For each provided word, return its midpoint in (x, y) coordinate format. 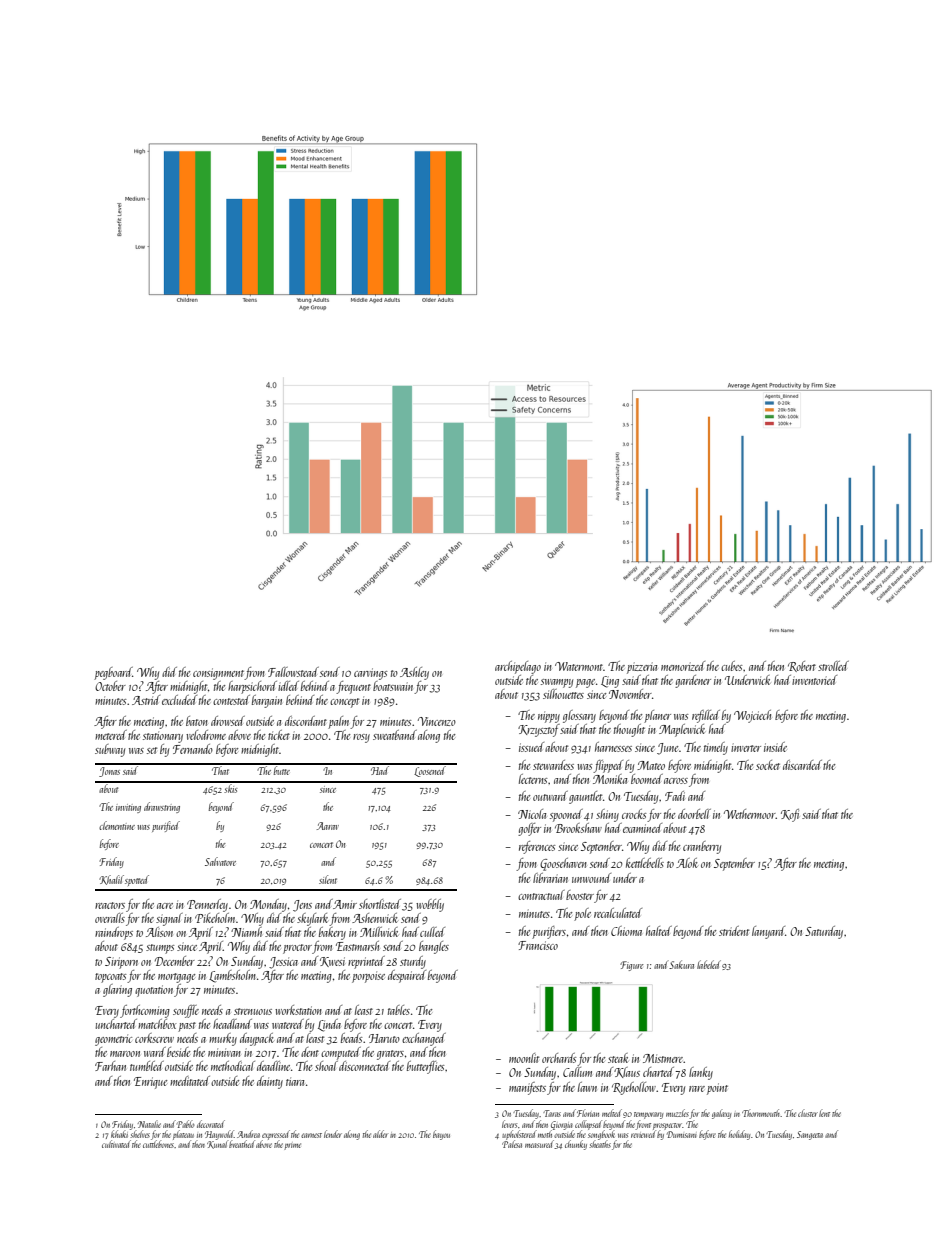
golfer (529, 829)
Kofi (790, 815)
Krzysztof (539, 730)
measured (539, 1144)
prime (292, 1146)
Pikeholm (215, 918)
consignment (219, 674)
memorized (683, 666)
